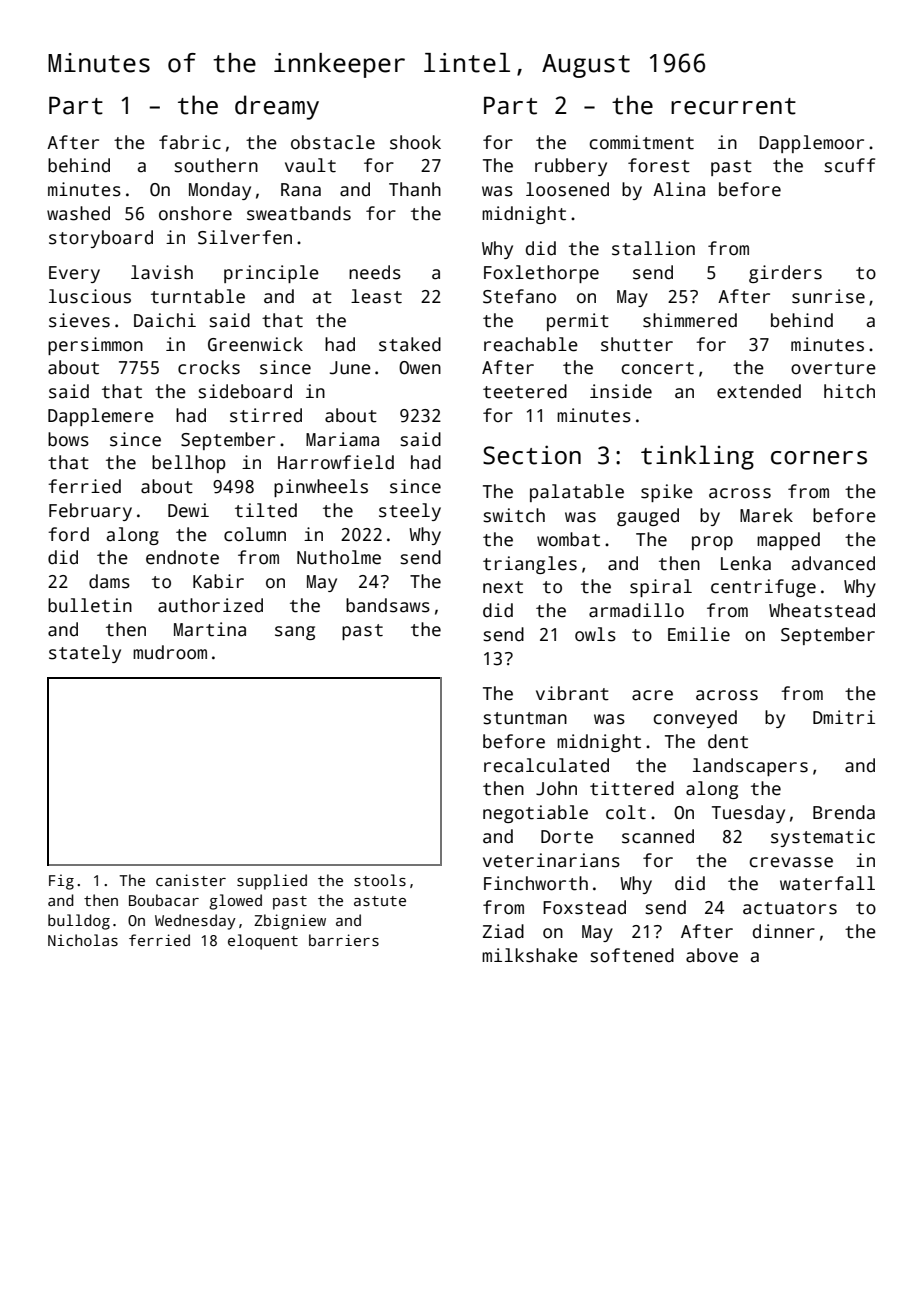 The image size is (924, 1308). I want to click on spike, so click(667, 493).
